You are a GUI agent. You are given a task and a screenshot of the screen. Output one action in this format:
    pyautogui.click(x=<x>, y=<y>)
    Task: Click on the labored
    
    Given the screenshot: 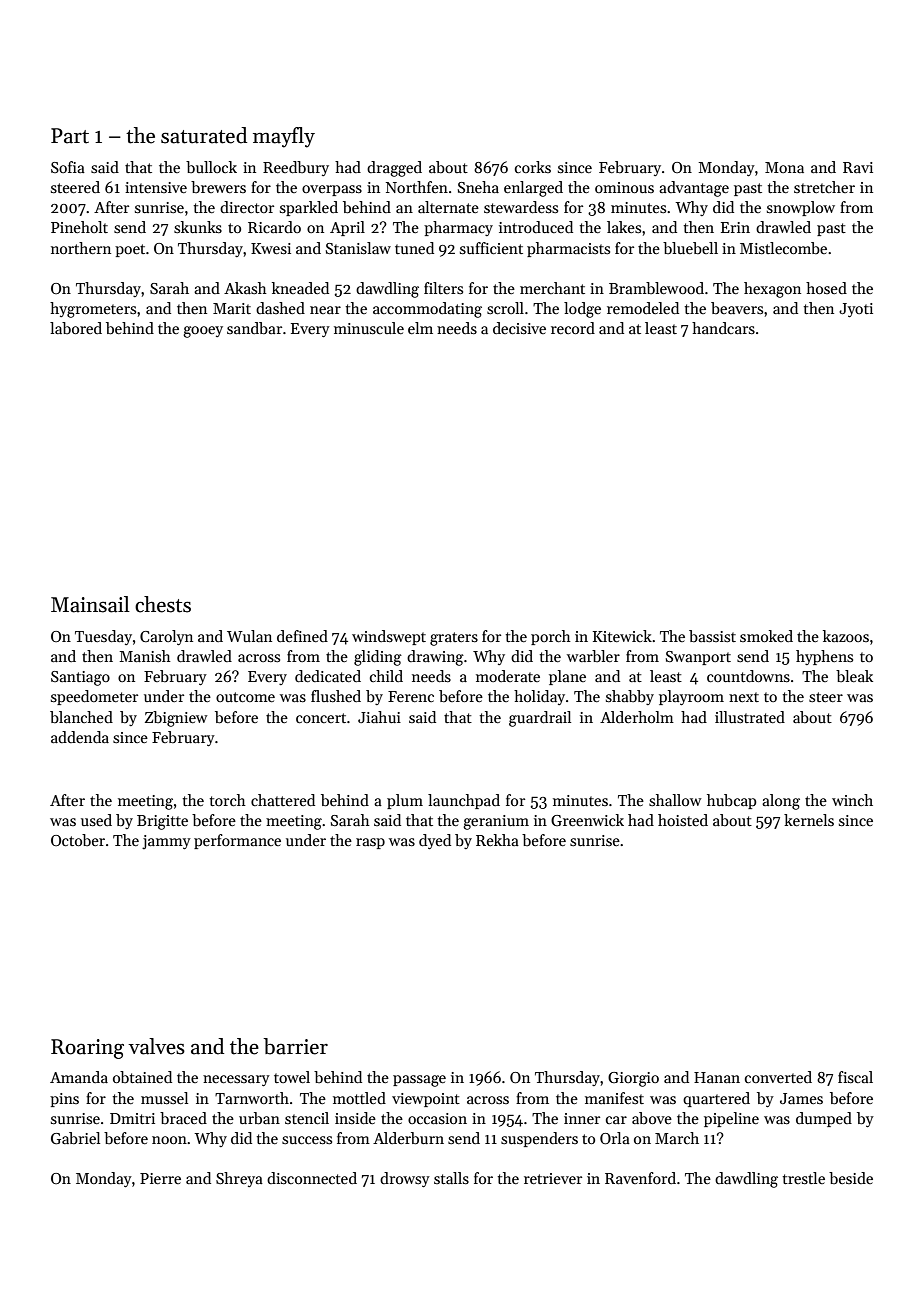 What is the action you would take?
    pyautogui.click(x=76, y=328)
